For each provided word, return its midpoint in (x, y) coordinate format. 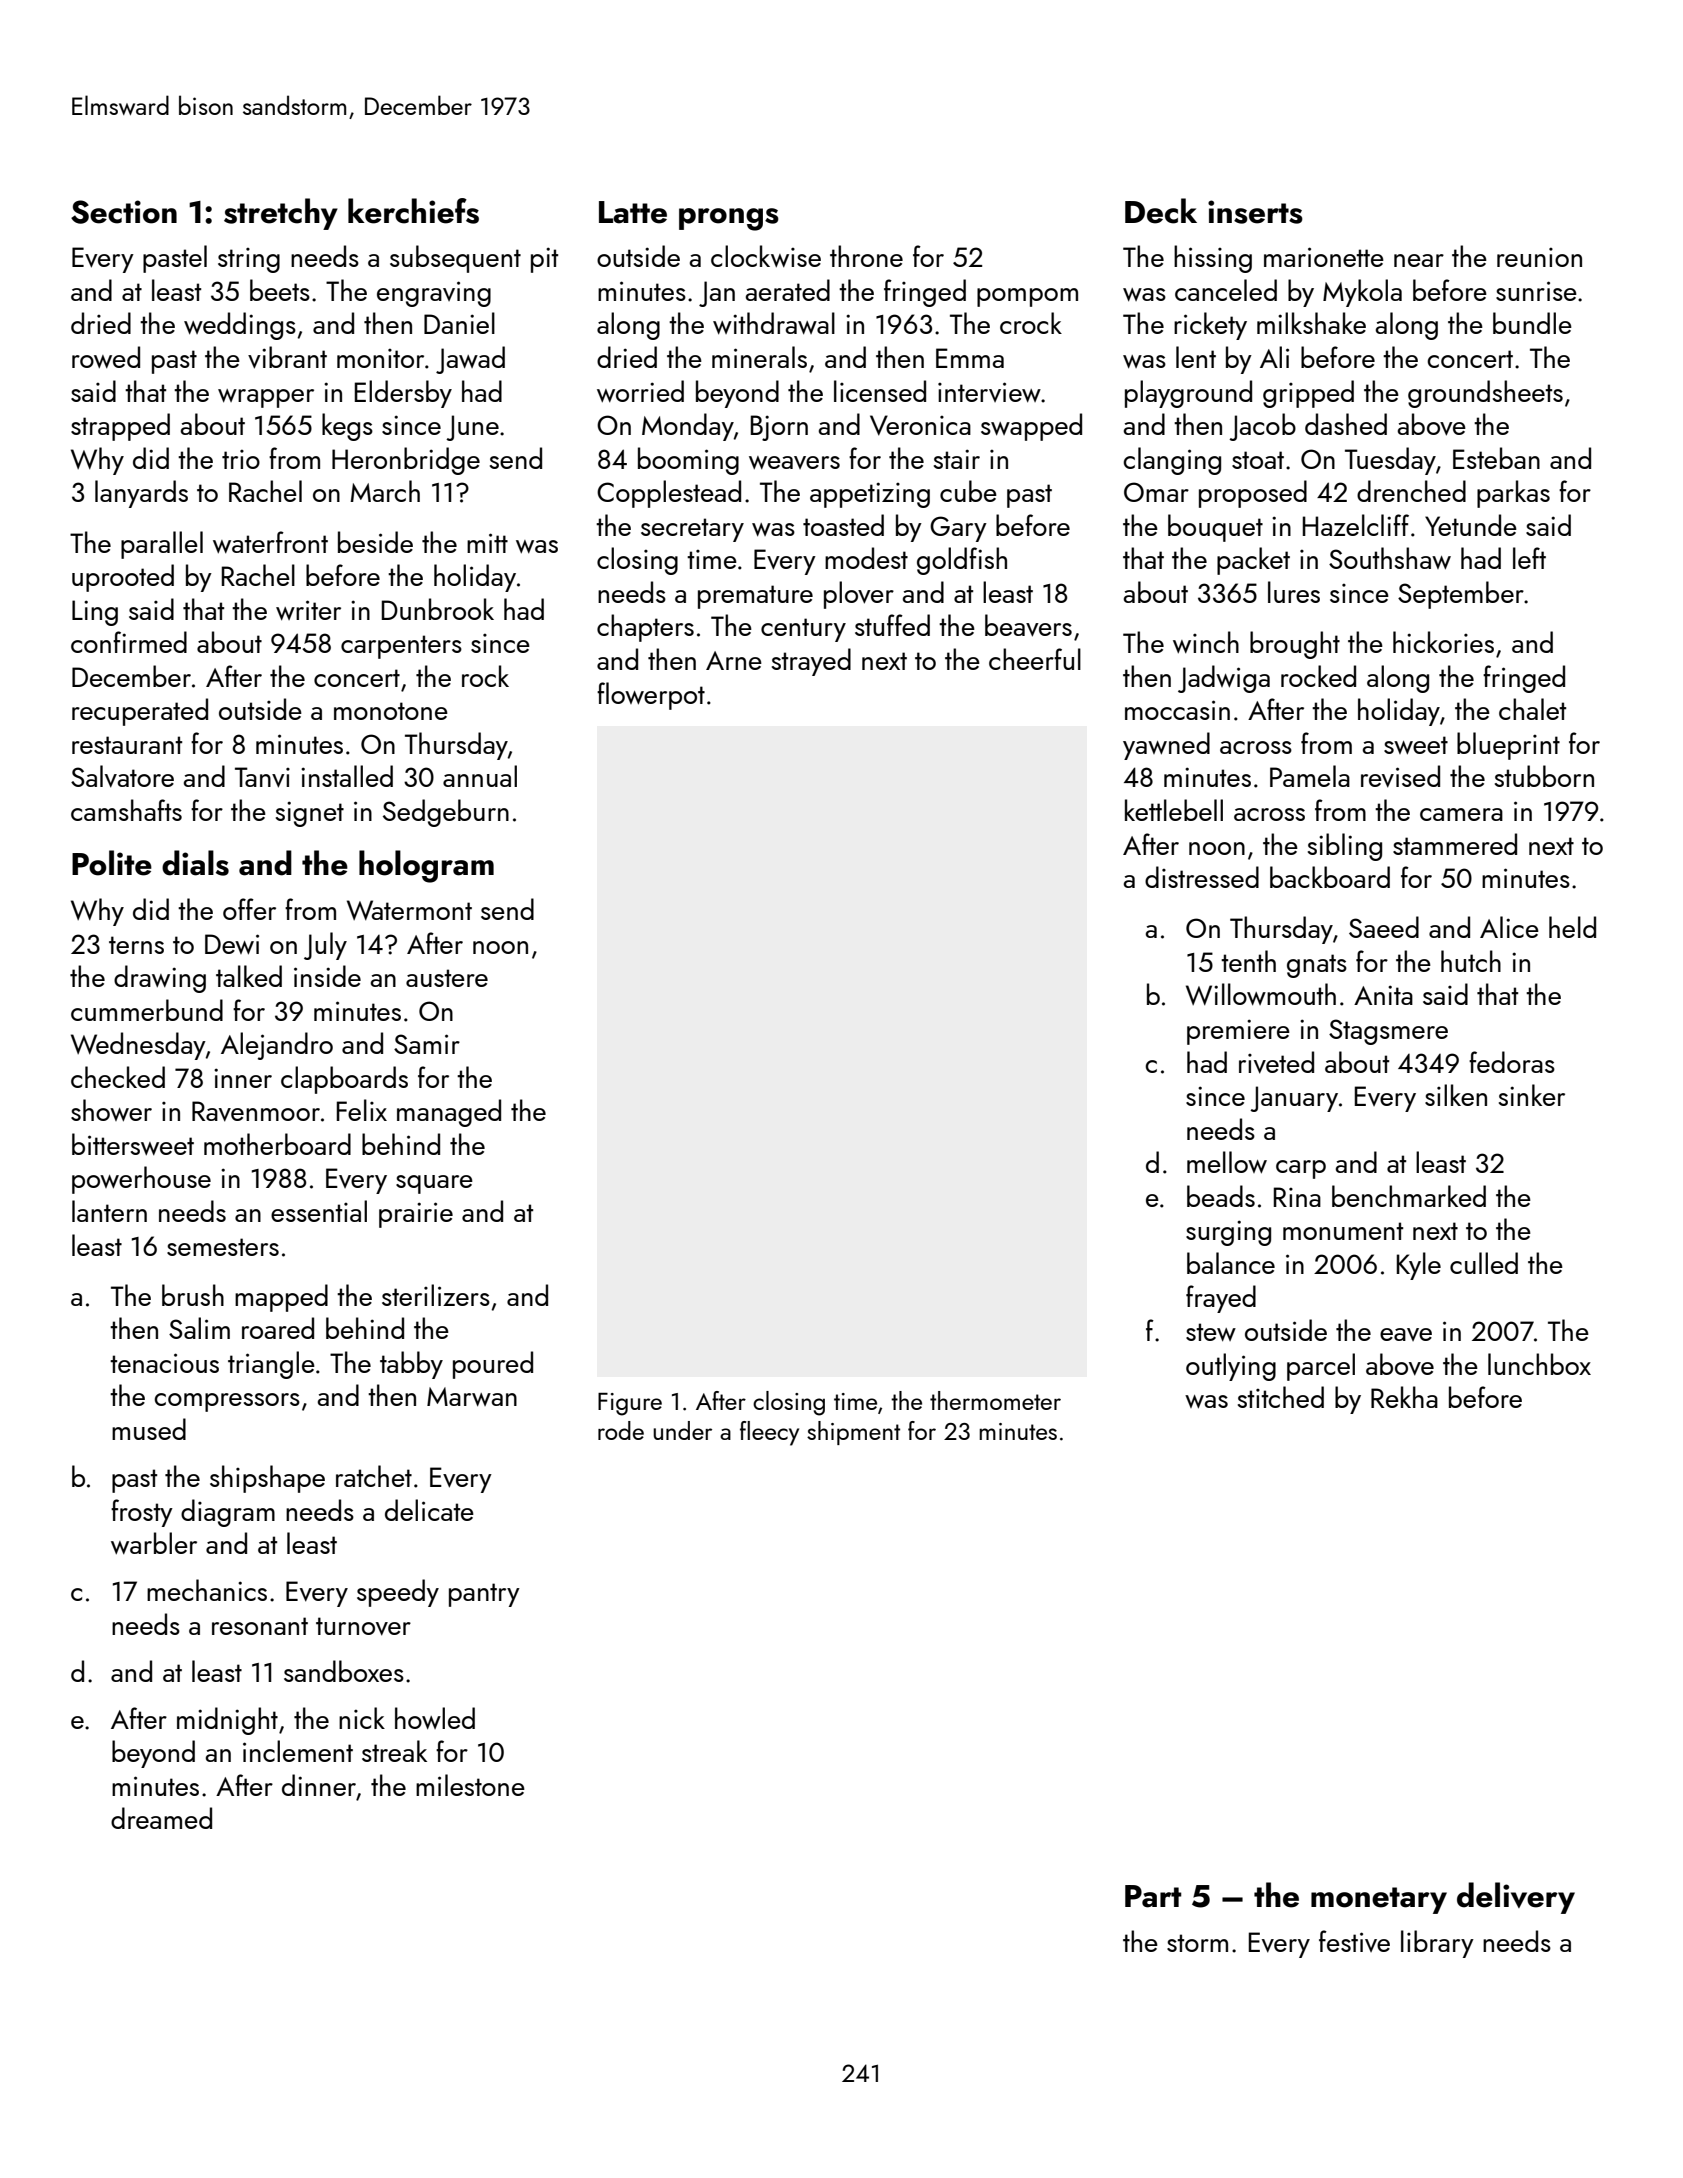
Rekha (1404, 1397)
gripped (1308, 394)
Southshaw (1390, 558)
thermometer (995, 1400)
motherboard (277, 1144)
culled (1484, 1263)
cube (968, 491)
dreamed (161, 1818)
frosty (142, 1513)
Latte (633, 212)
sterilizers (436, 1295)
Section (124, 212)
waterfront (270, 542)
